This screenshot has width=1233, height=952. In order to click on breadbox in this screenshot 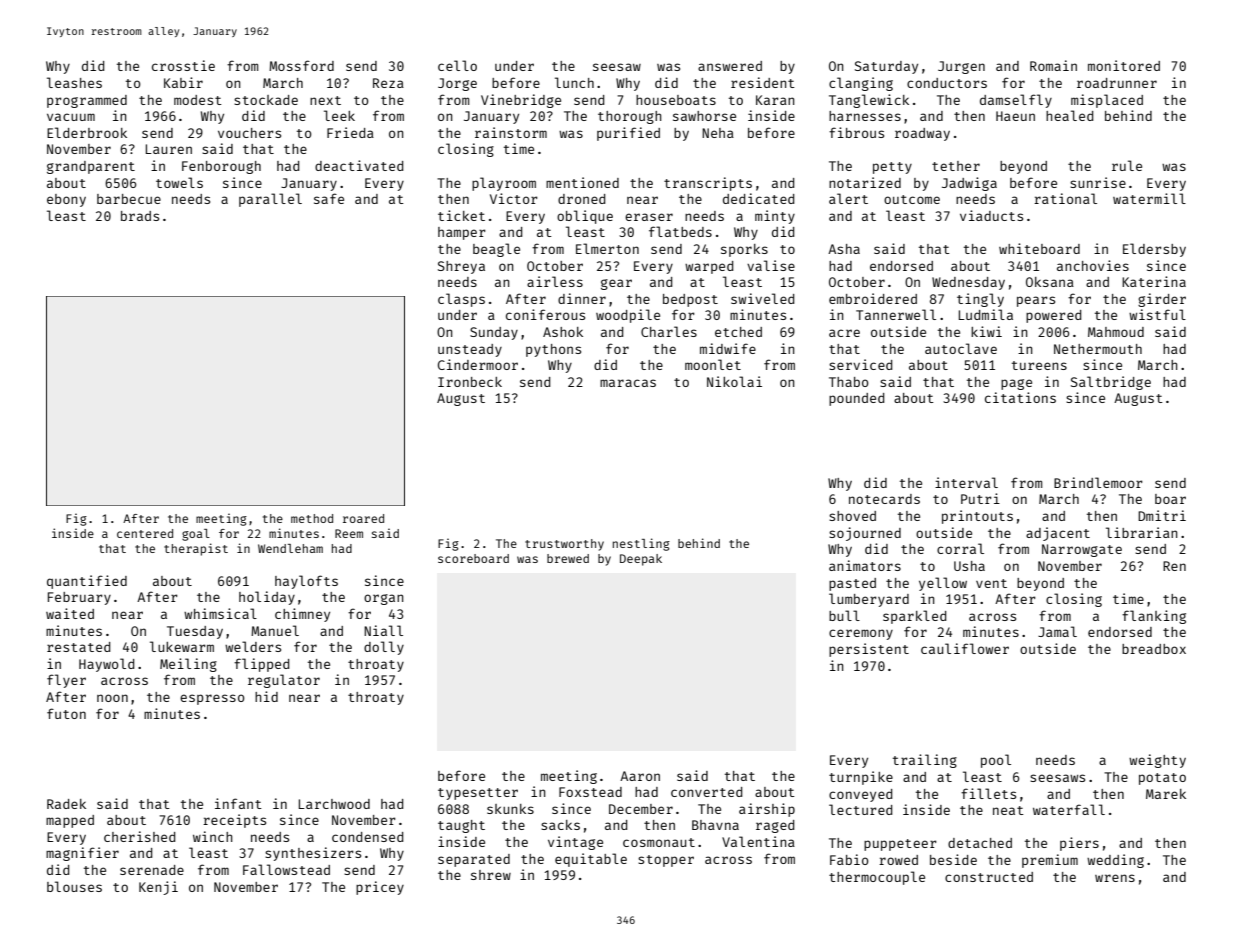, I will do `click(1154, 649)`.
